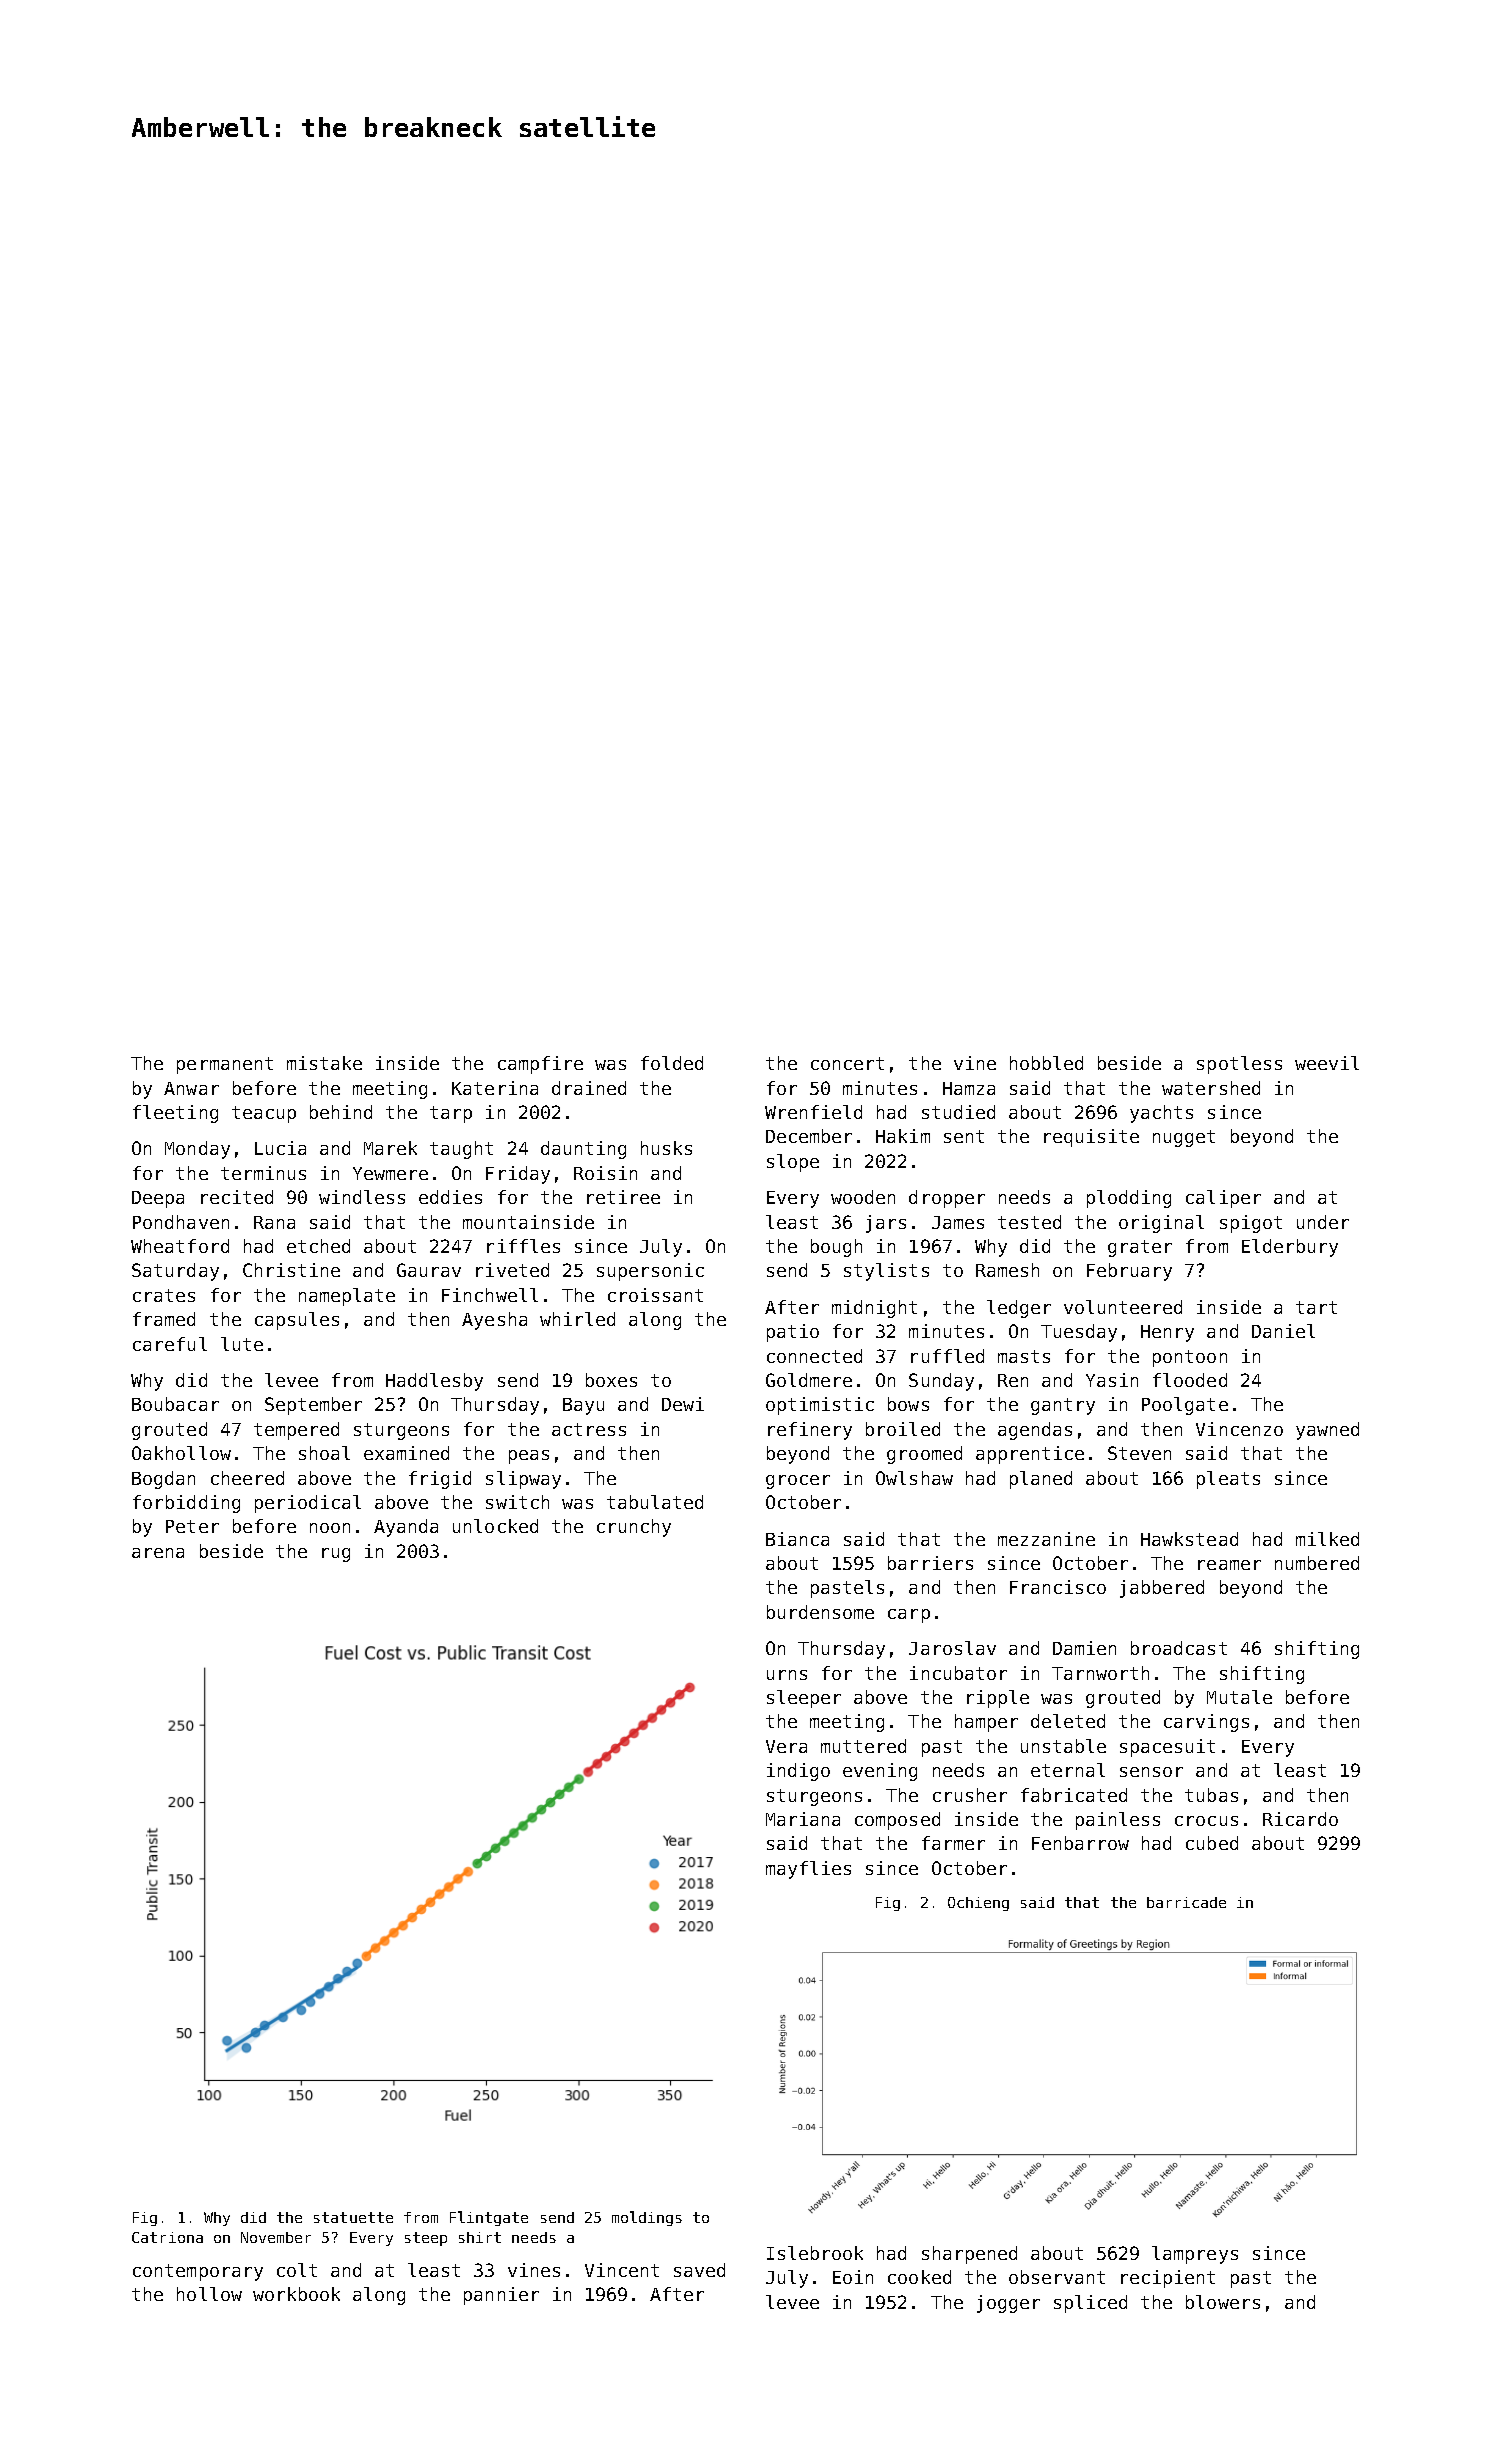 The height and width of the screenshot is (2464, 1496). What do you see at coordinates (978, 1904) in the screenshot?
I see `Ochieng` at bounding box center [978, 1904].
